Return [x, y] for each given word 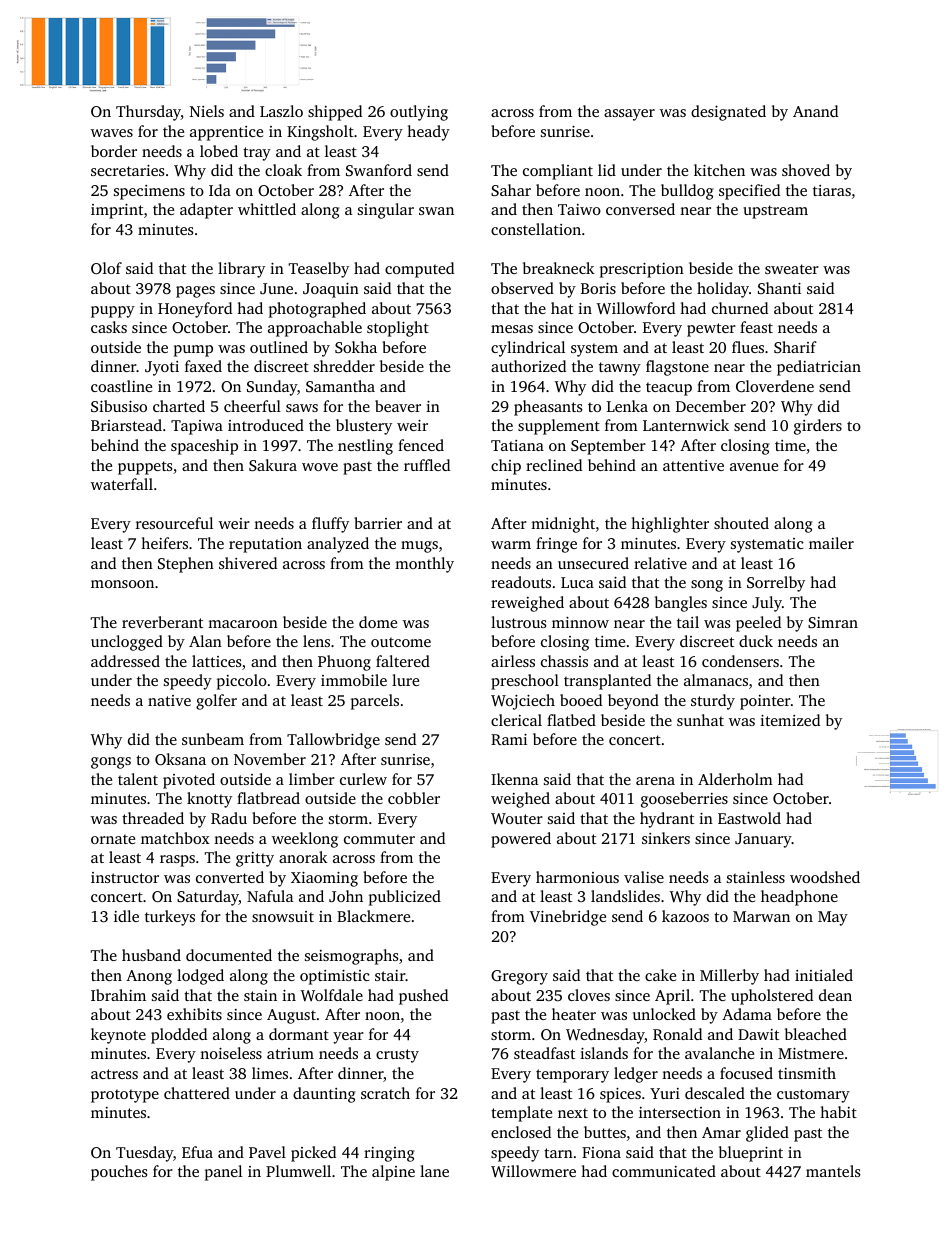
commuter [379, 839]
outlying [419, 113]
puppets [145, 468]
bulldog [687, 192]
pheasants [548, 408]
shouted [741, 523]
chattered [197, 1093]
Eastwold [749, 818]
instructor [125, 877]
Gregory [519, 977]
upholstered [772, 997]
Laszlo [281, 111]
